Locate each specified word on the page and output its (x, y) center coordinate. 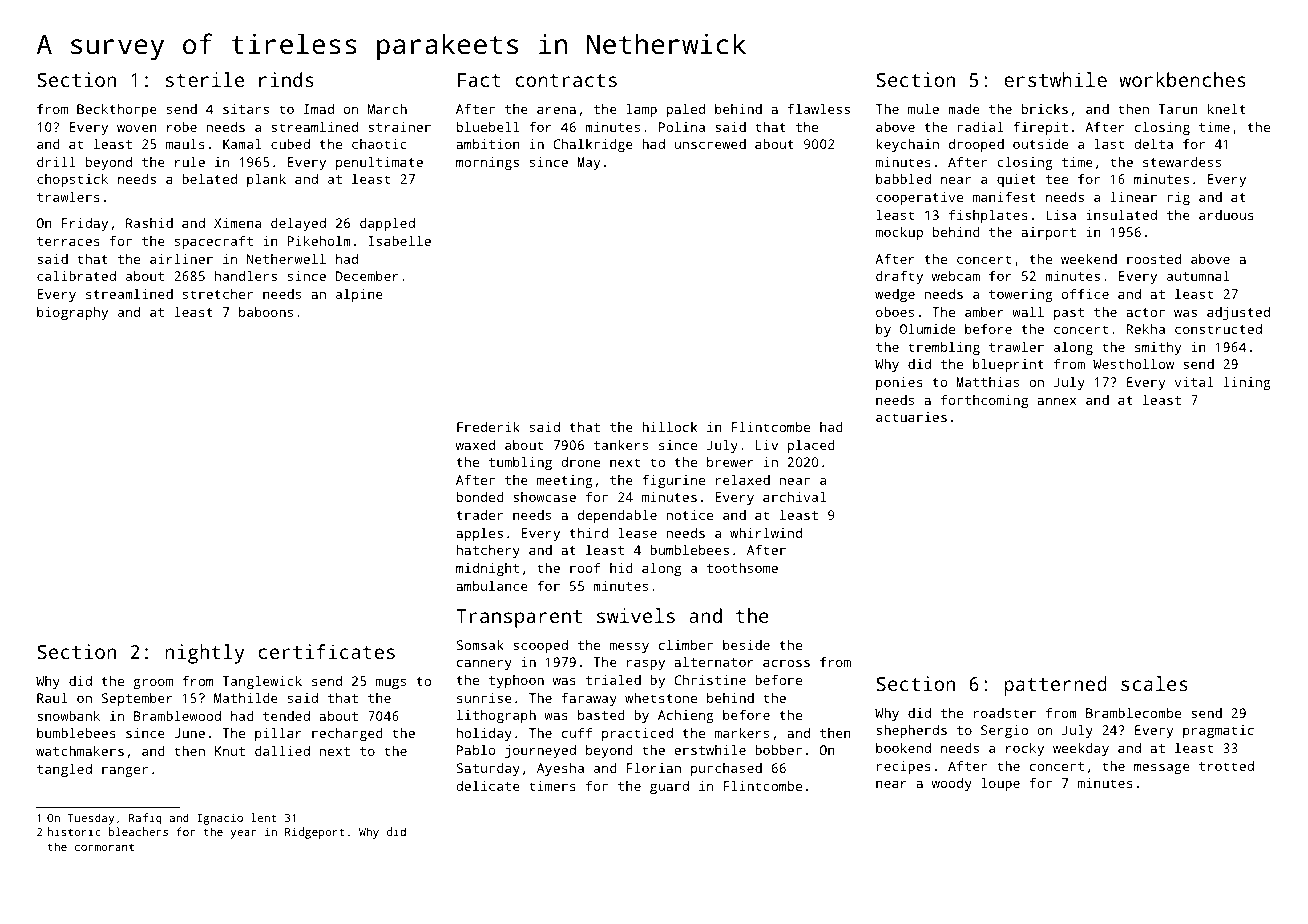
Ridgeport (314, 833)
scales (1154, 683)
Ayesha (560, 769)
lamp (641, 110)
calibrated (76, 276)
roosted (1154, 259)
